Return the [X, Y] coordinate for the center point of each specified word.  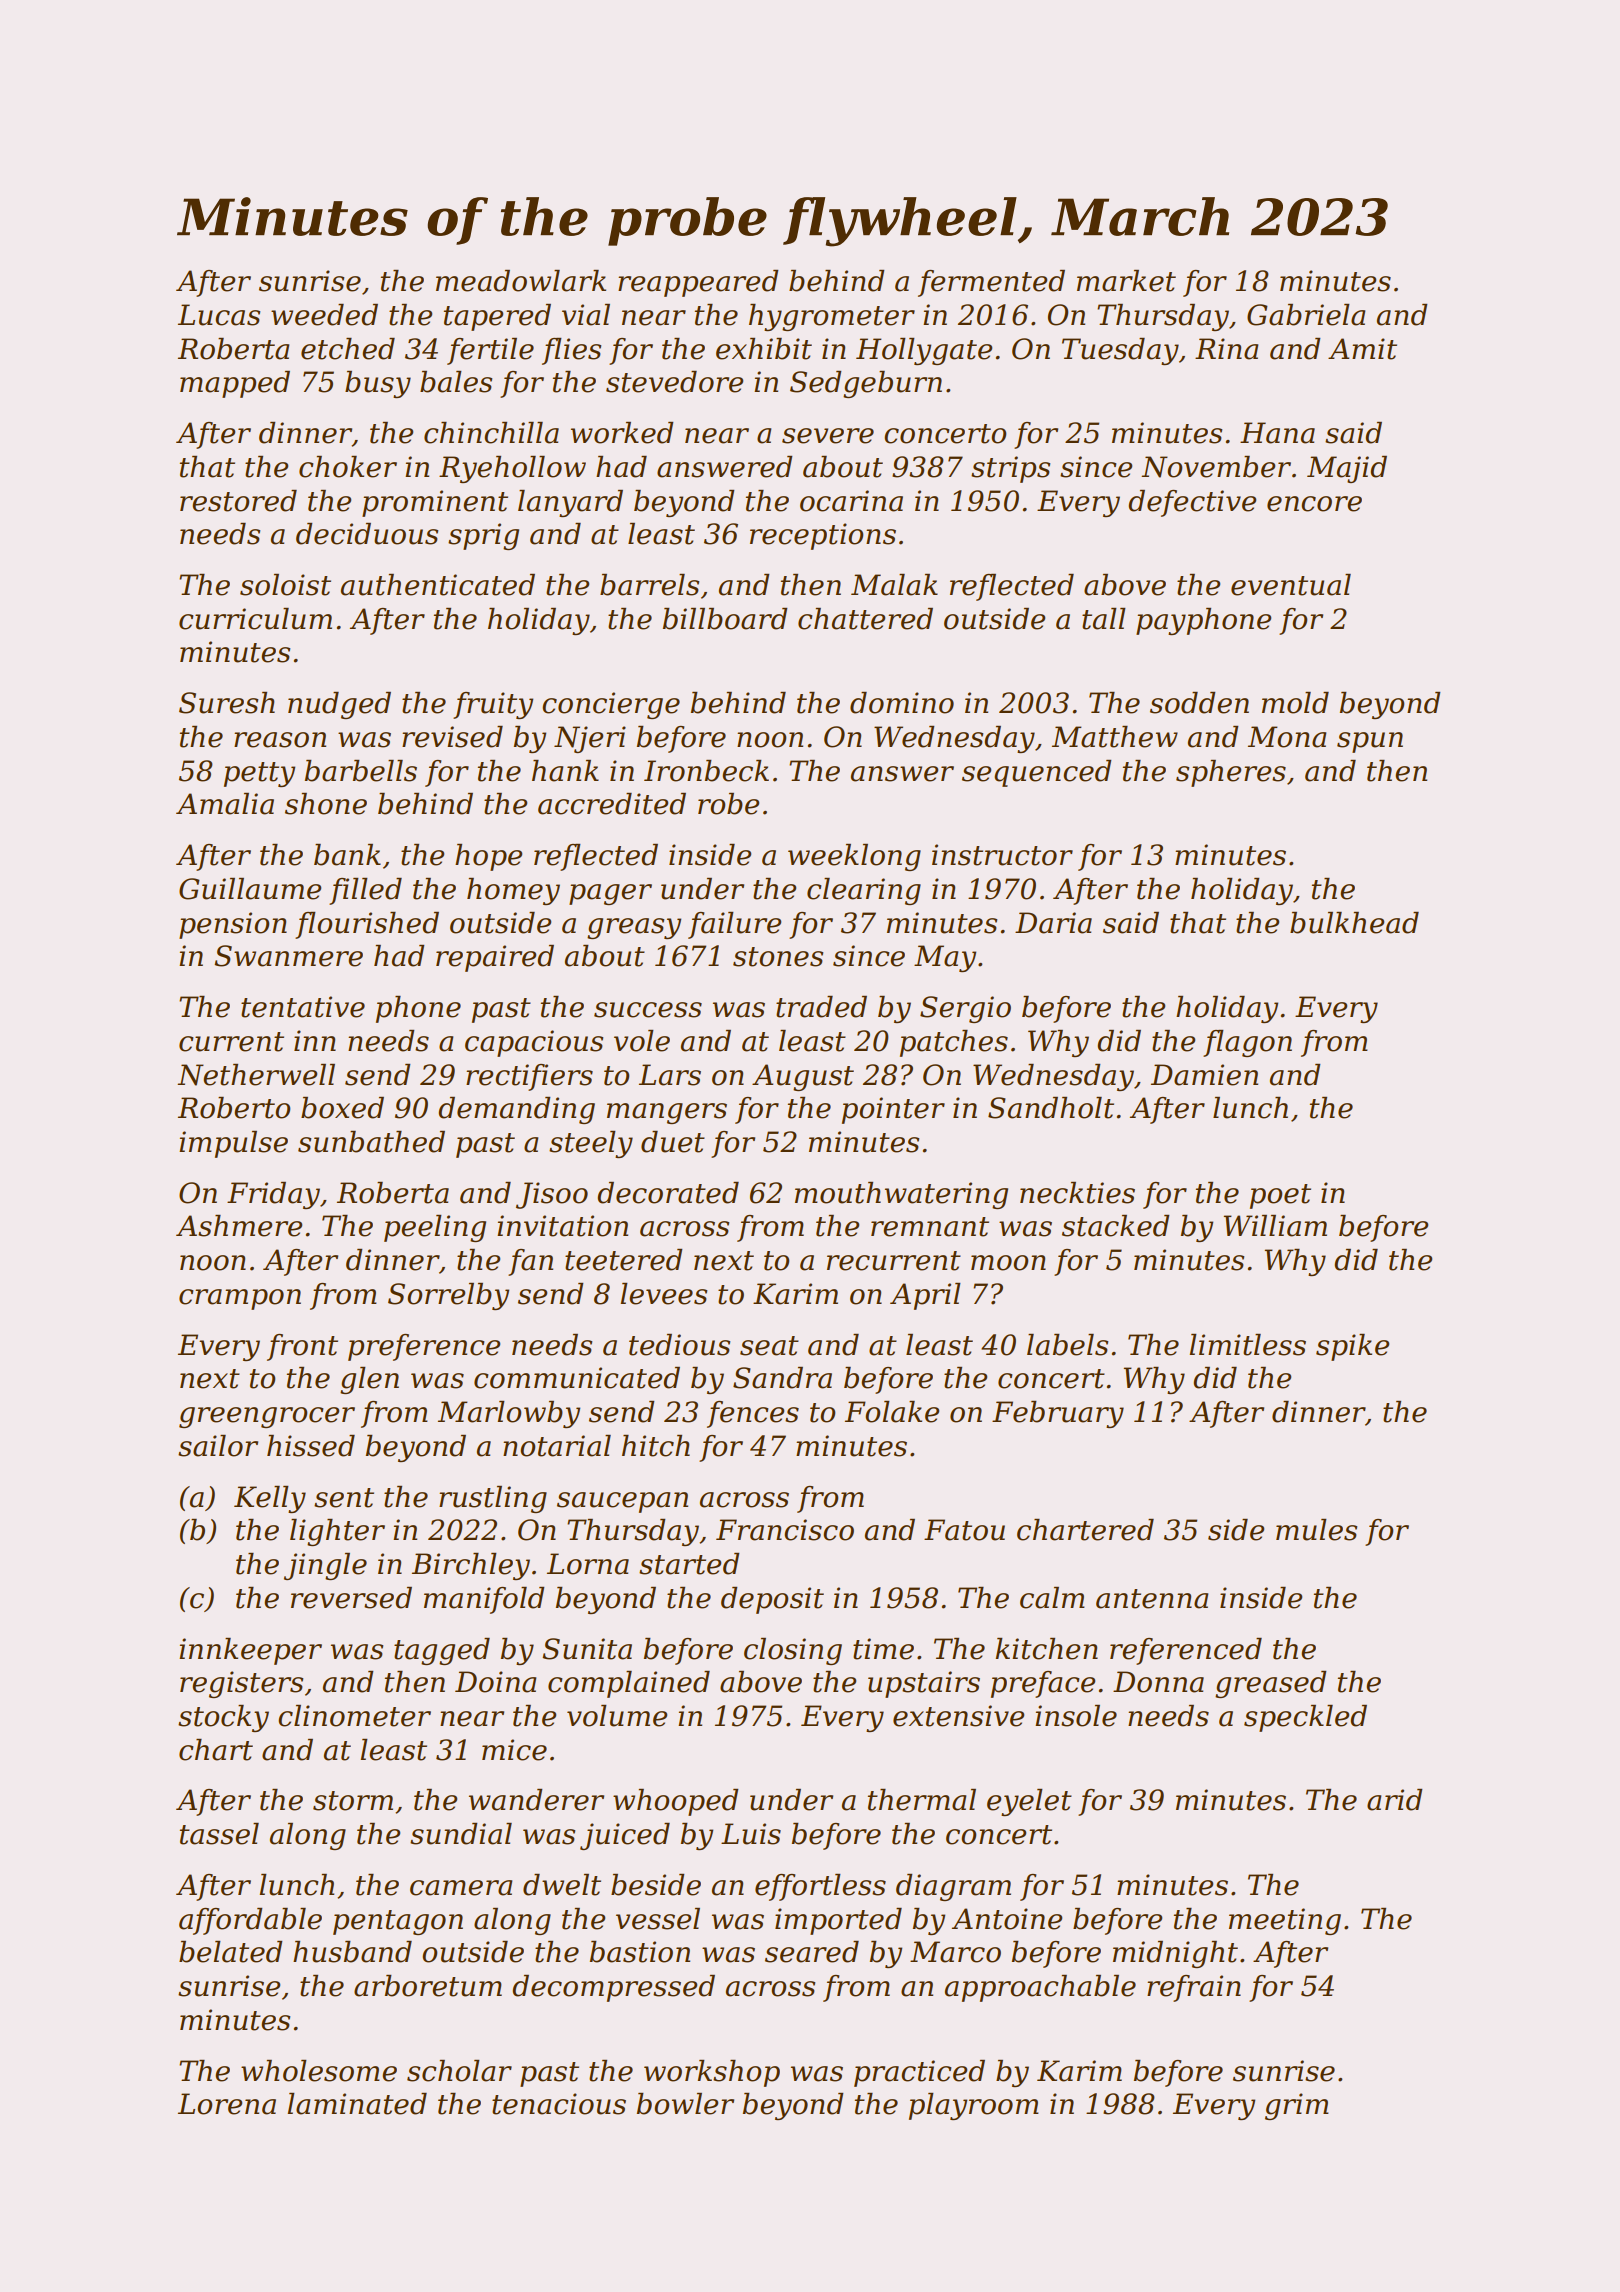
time [883, 1649]
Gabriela [1306, 315]
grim [1297, 2106]
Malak [894, 585]
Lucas [219, 315]
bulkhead [1354, 923]
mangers [667, 1113]
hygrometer [832, 317]
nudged [339, 705]
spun [1370, 742]
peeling [435, 1228]
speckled [1305, 1718]
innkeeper [250, 1651]
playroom [974, 2106]
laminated [357, 2104]
